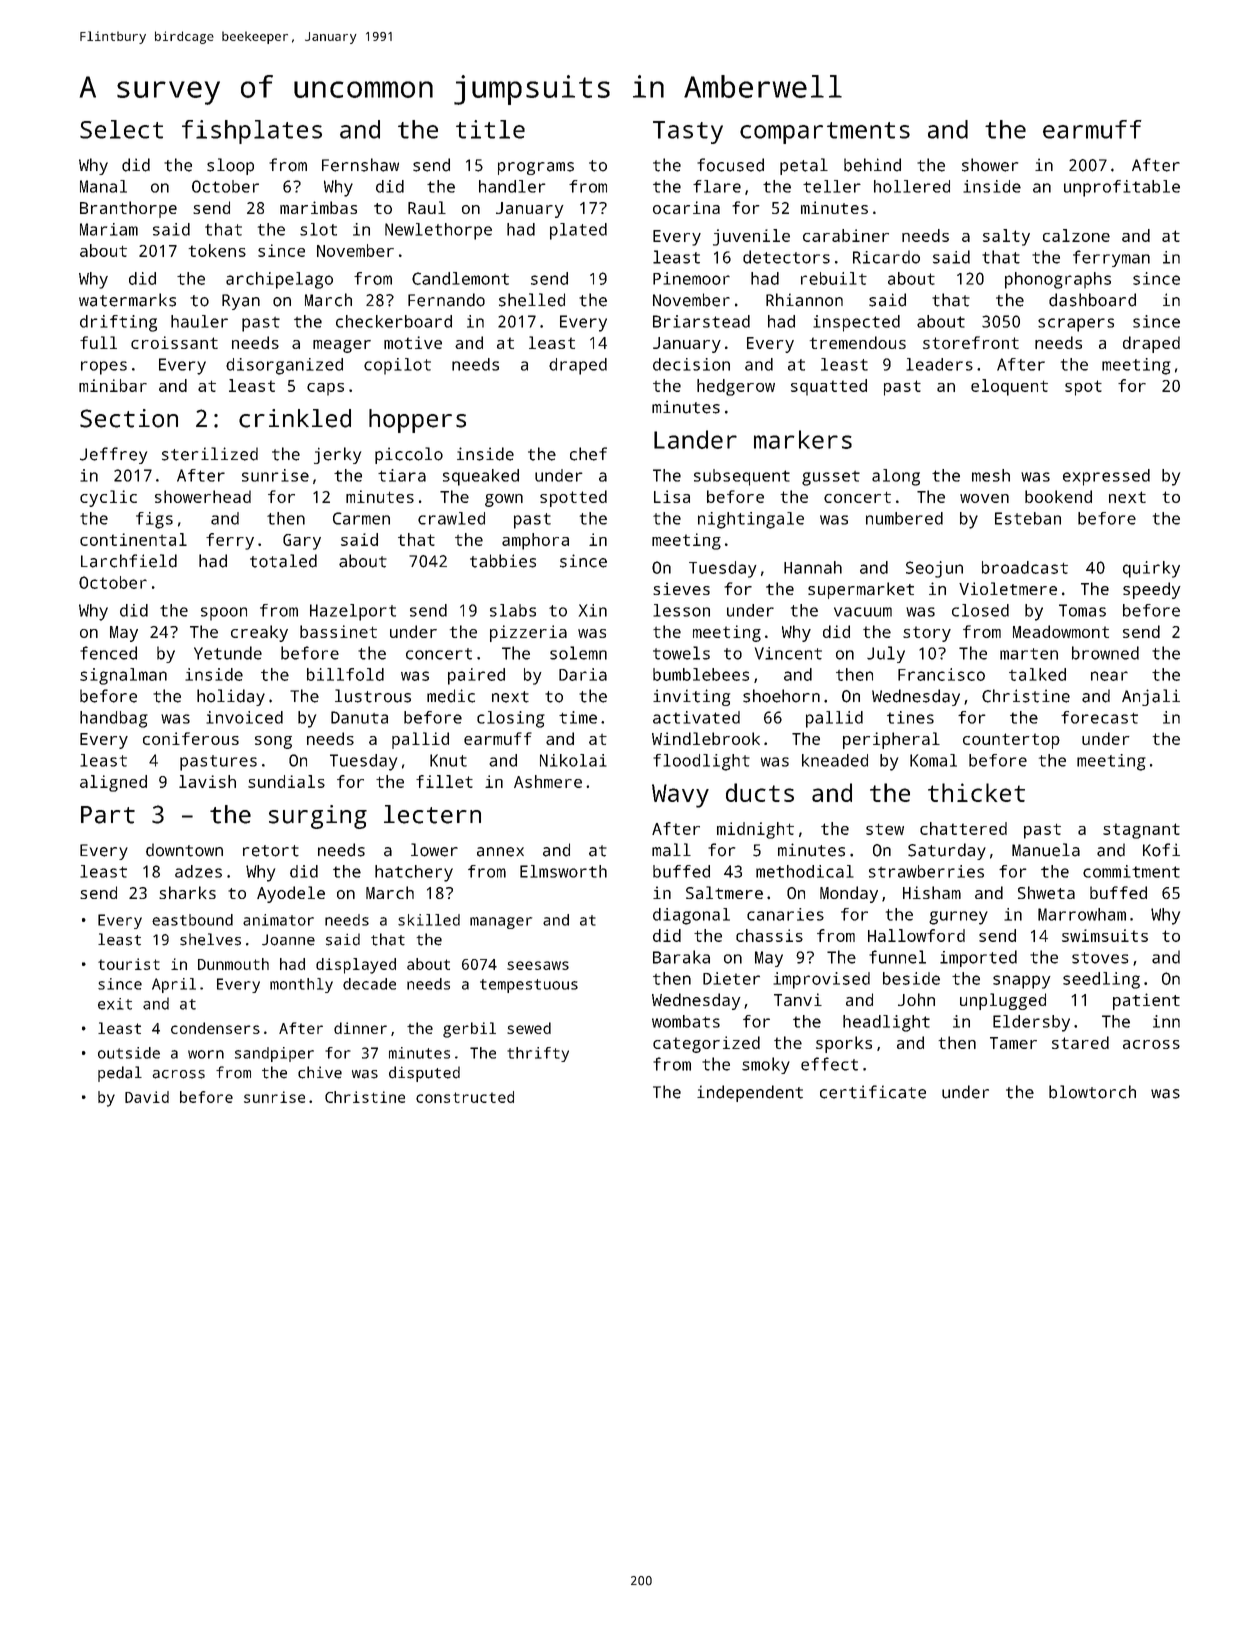 Image resolution: width=1260 pixels, height=1631 pixels. Describe the element at coordinates (696, 717) in the screenshot. I see `activated` at that location.
